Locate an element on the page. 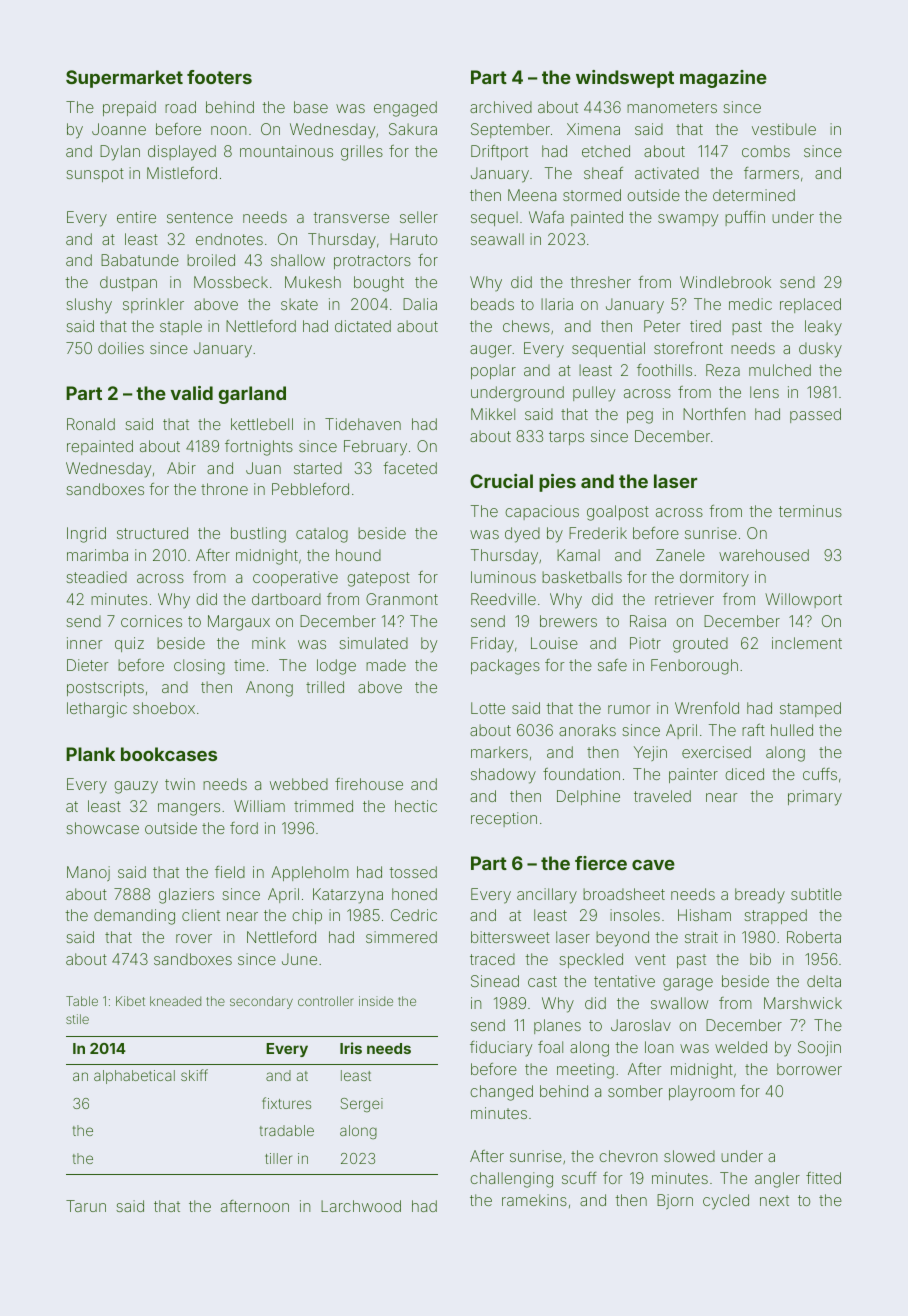  engaged is located at coordinates (405, 109).
